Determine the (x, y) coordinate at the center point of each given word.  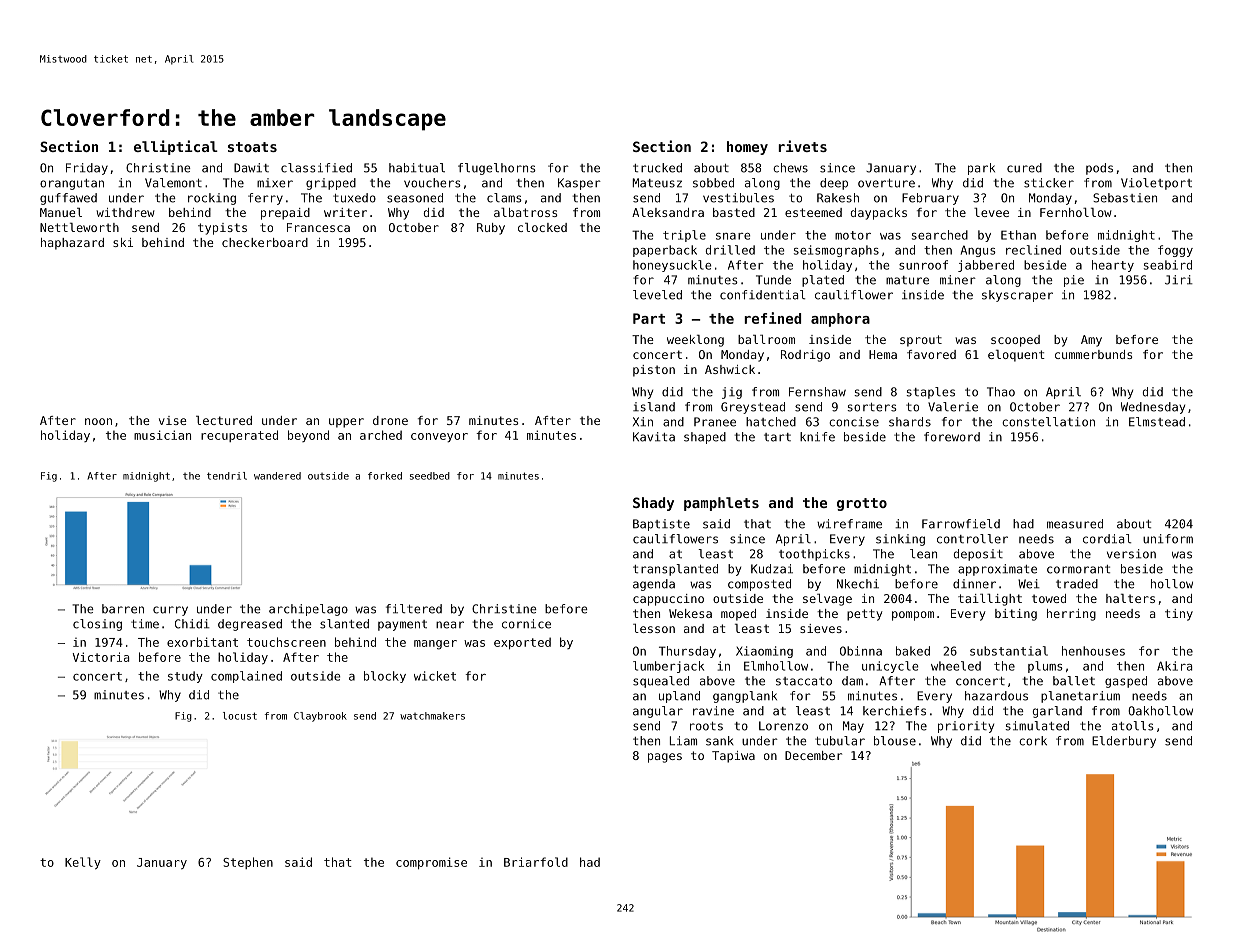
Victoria (100, 657)
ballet (1074, 681)
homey (747, 148)
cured (1024, 168)
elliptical (176, 147)
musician (162, 435)
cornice (526, 624)
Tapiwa (733, 757)
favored (931, 354)
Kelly (83, 863)
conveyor (439, 437)
